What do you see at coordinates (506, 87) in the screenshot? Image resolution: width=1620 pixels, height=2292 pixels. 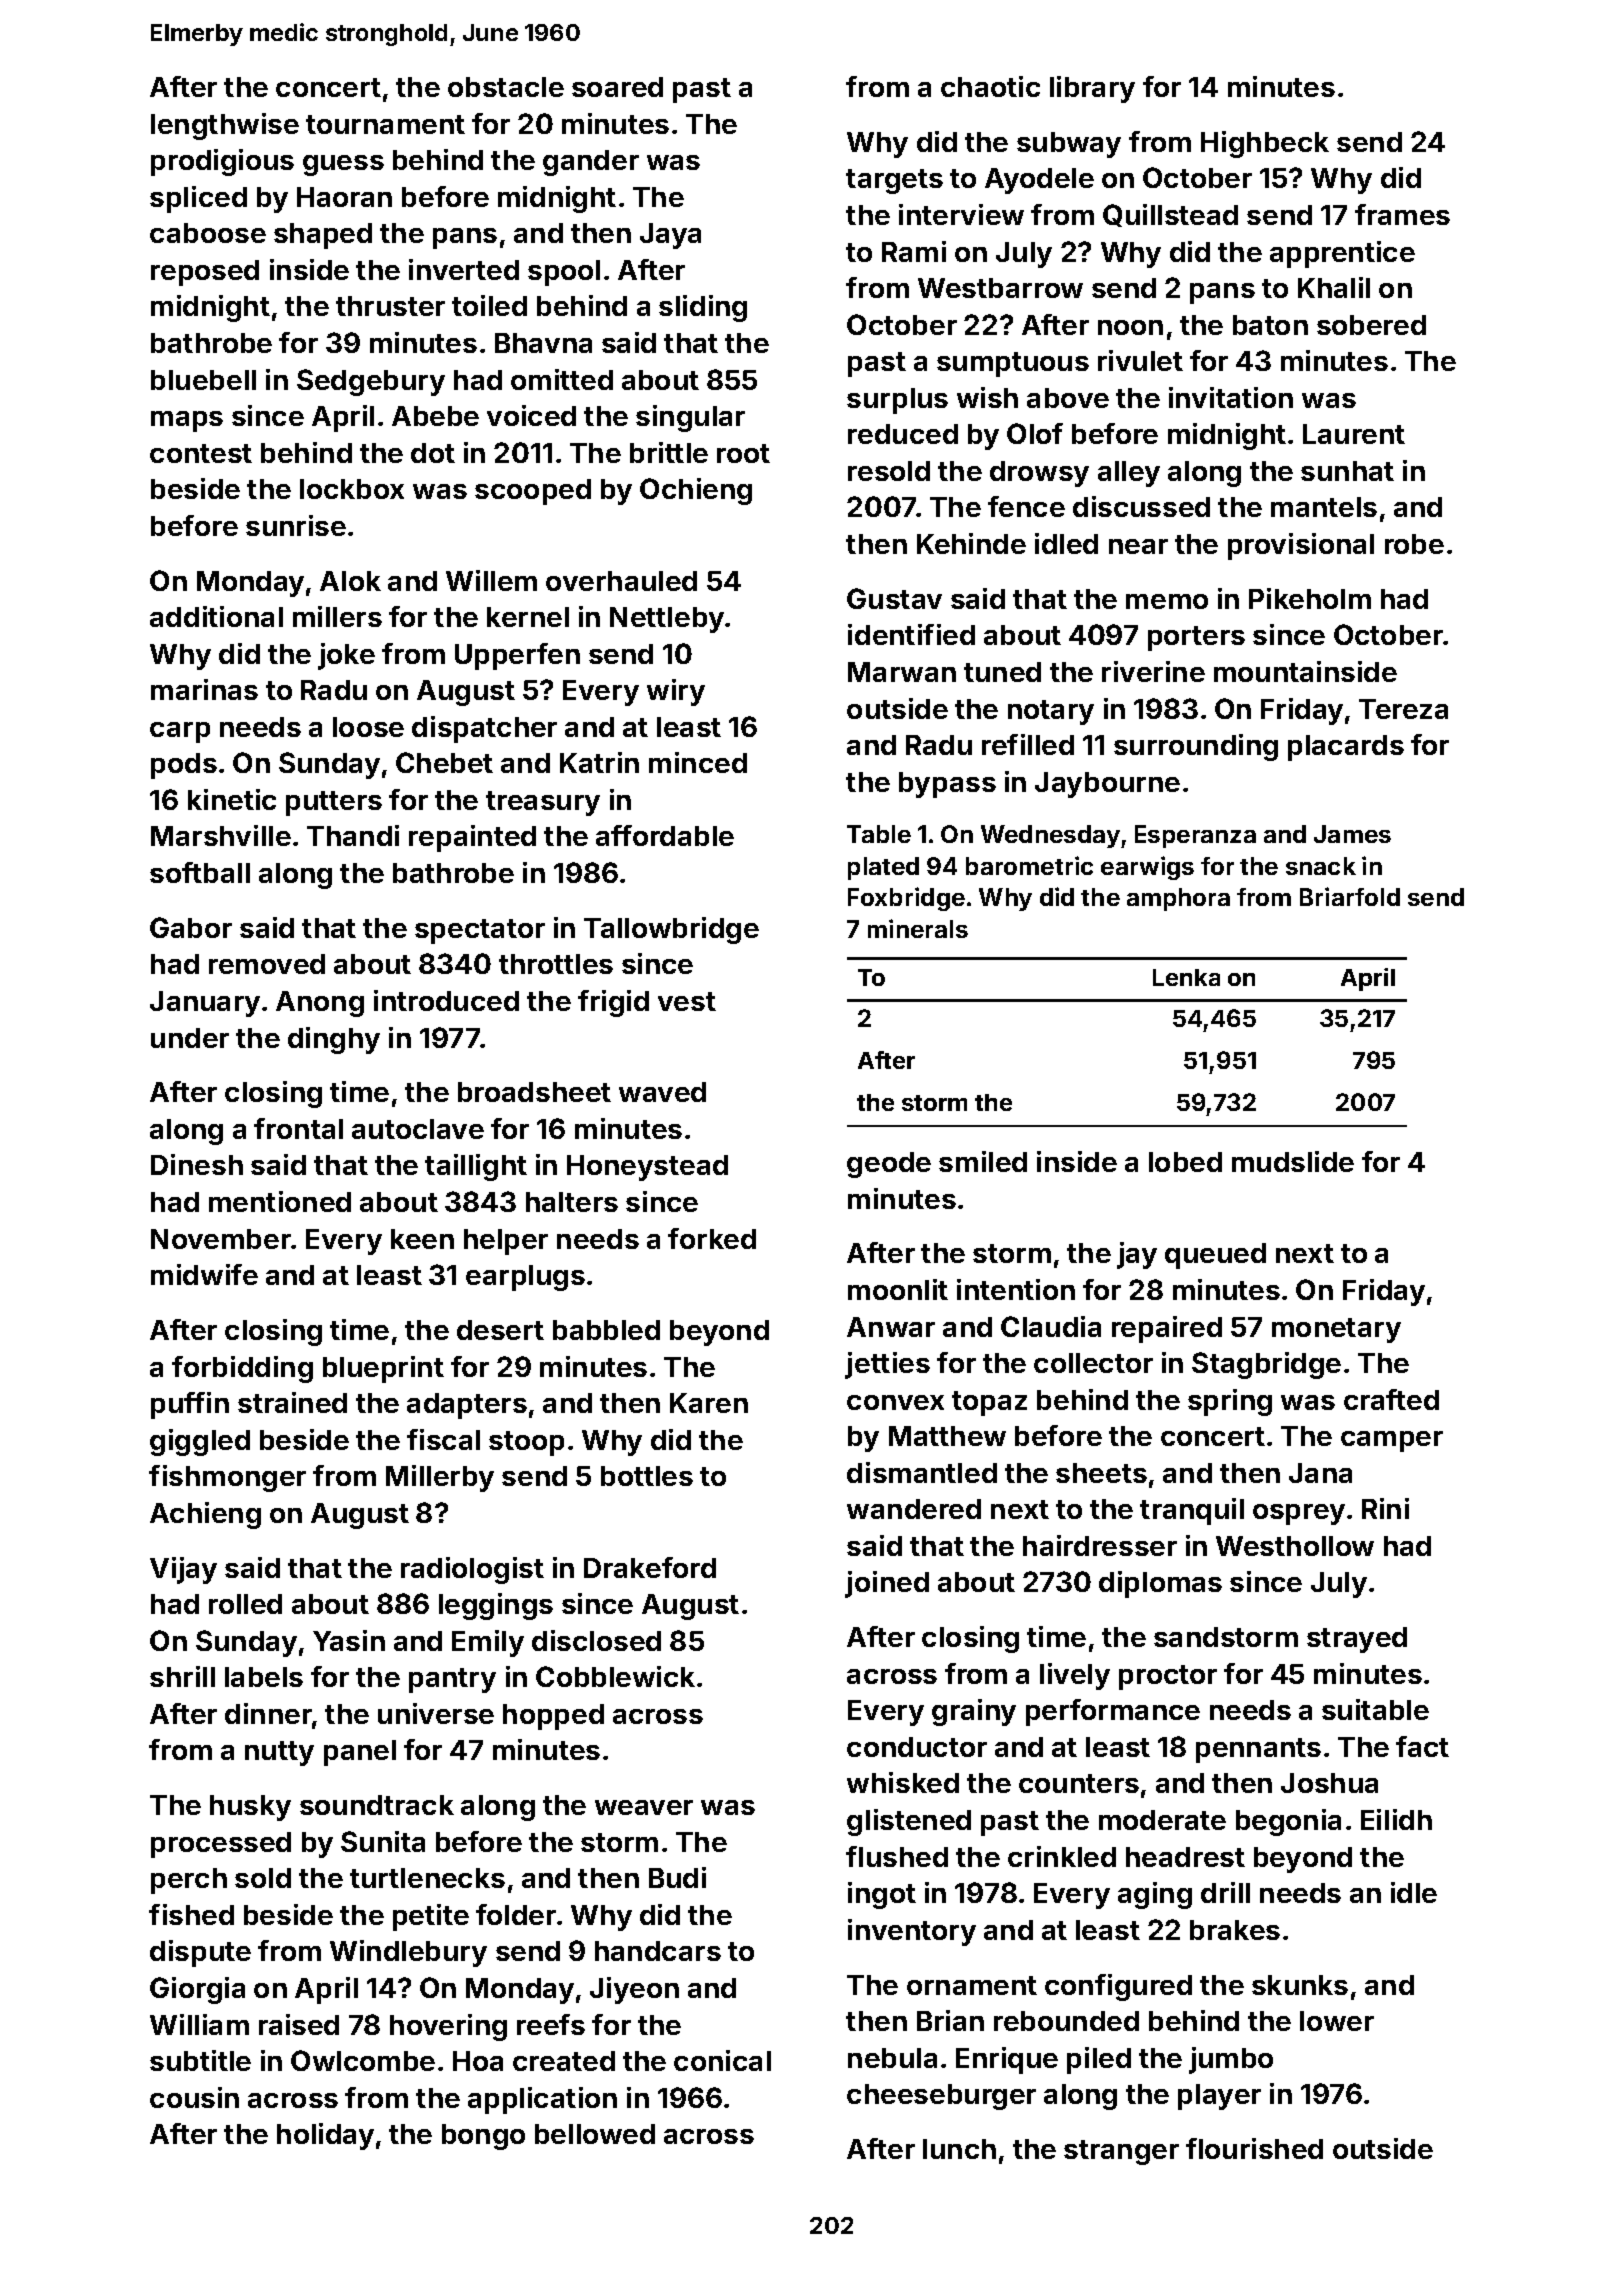 I see `obstacle` at bounding box center [506, 87].
